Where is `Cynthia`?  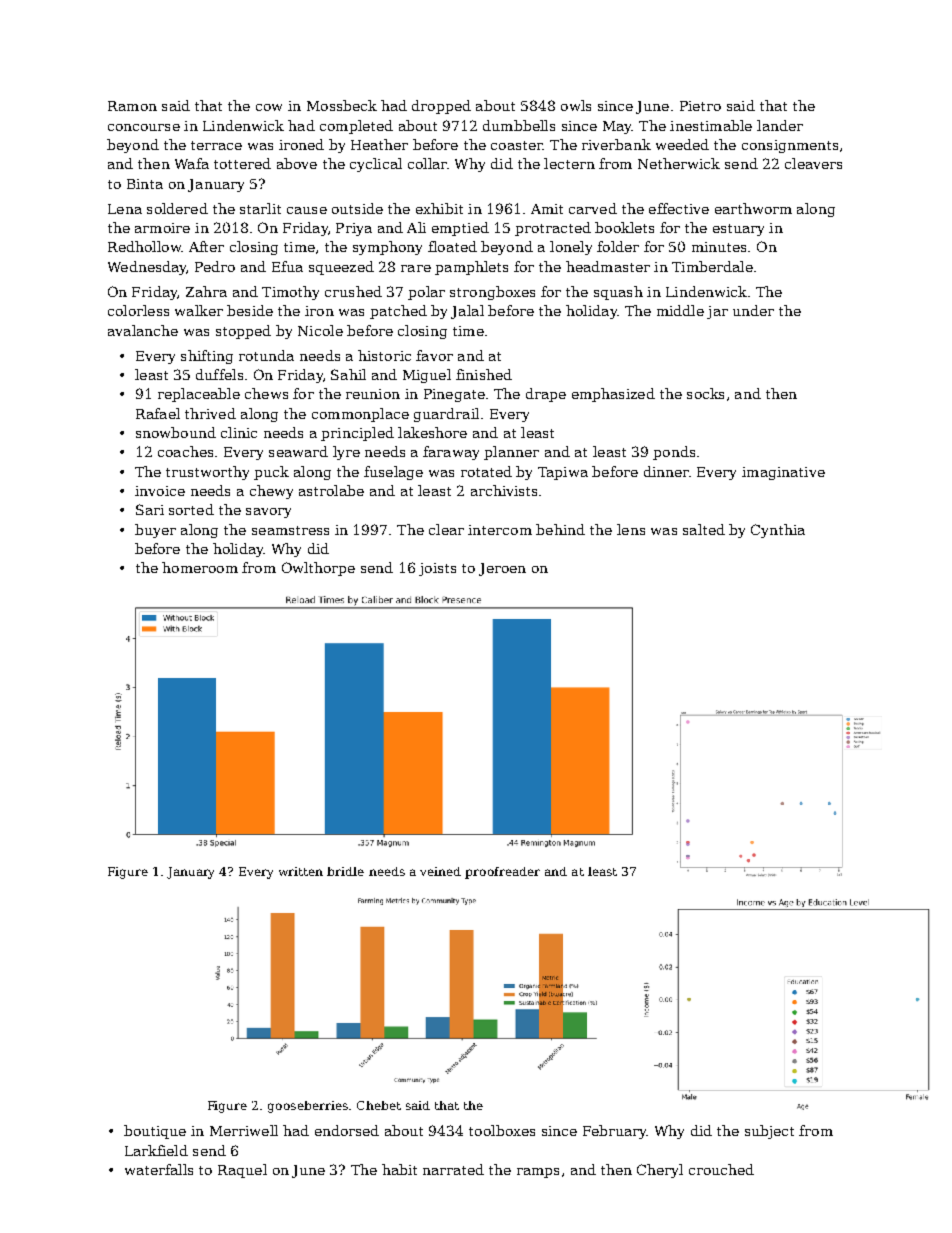
Cynthia is located at coordinates (778, 531).
